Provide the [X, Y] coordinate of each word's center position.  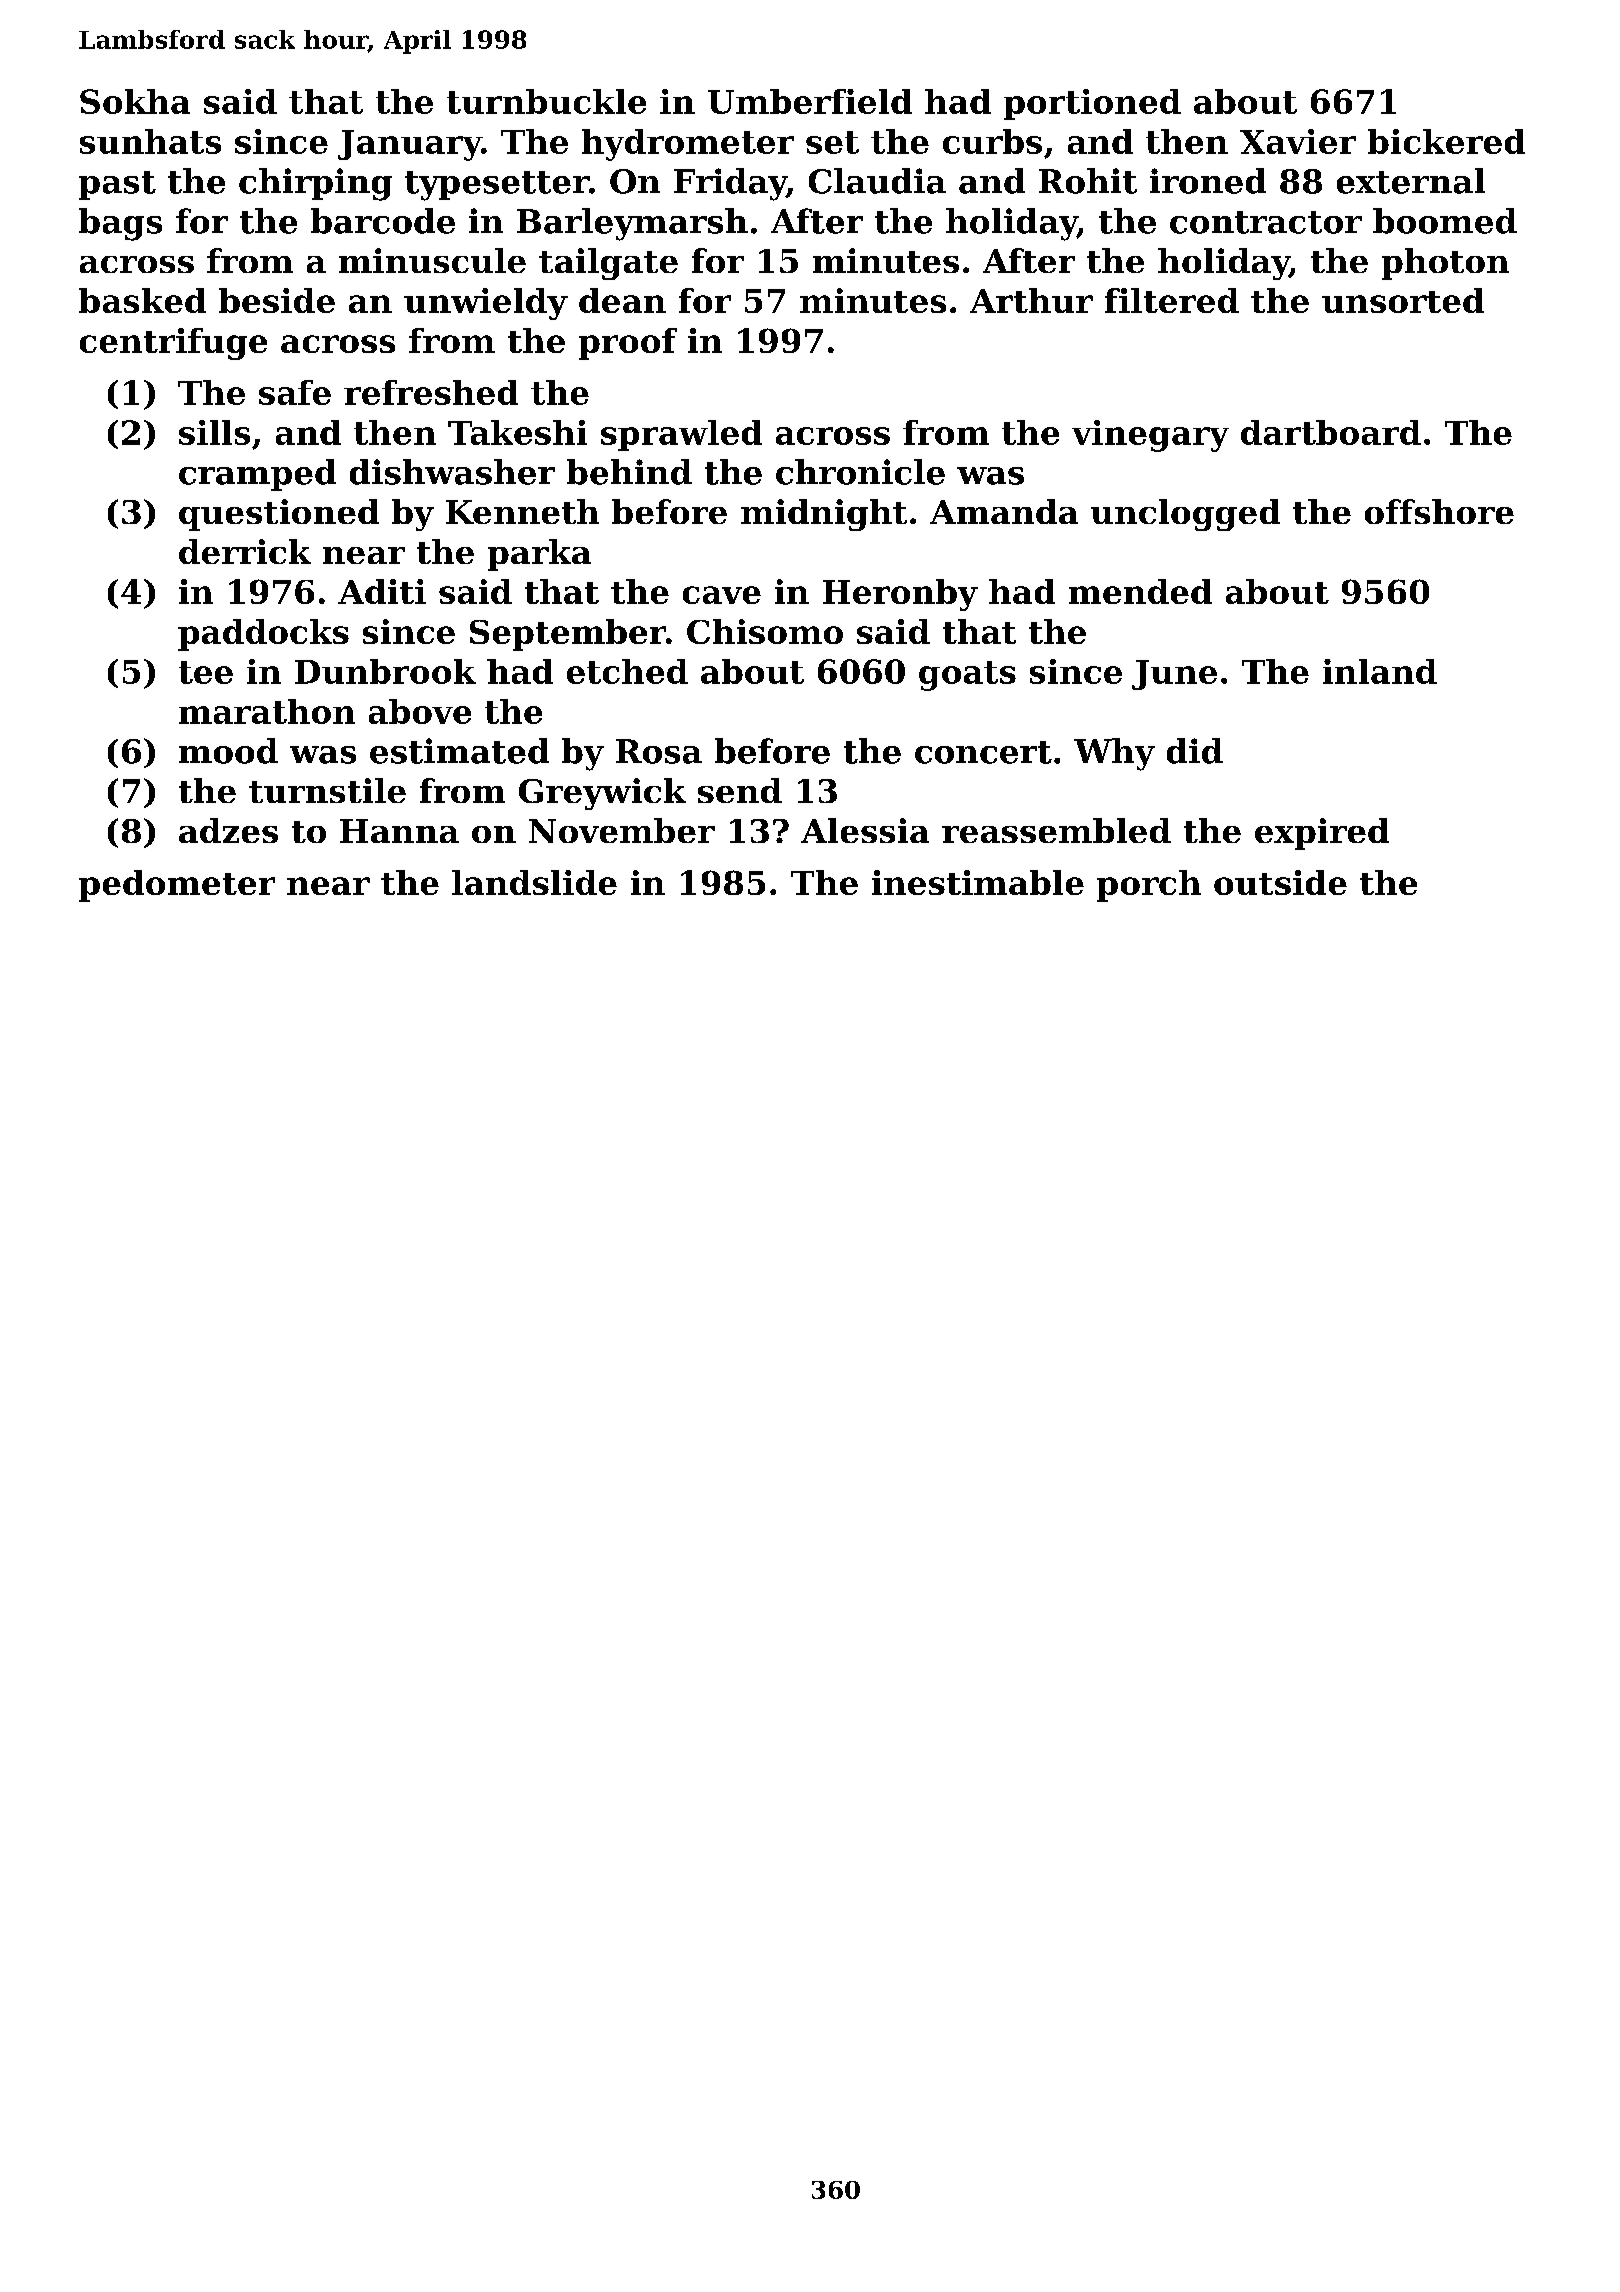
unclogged [1185, 515]
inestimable [978, 882]
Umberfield [810, 101]
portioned [1092, 104]
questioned [279, 515]
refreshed [431, 392]
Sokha [135, 101]
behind [629, 472]
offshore [1439, 511]
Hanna [399, 831]
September [568, 635]
